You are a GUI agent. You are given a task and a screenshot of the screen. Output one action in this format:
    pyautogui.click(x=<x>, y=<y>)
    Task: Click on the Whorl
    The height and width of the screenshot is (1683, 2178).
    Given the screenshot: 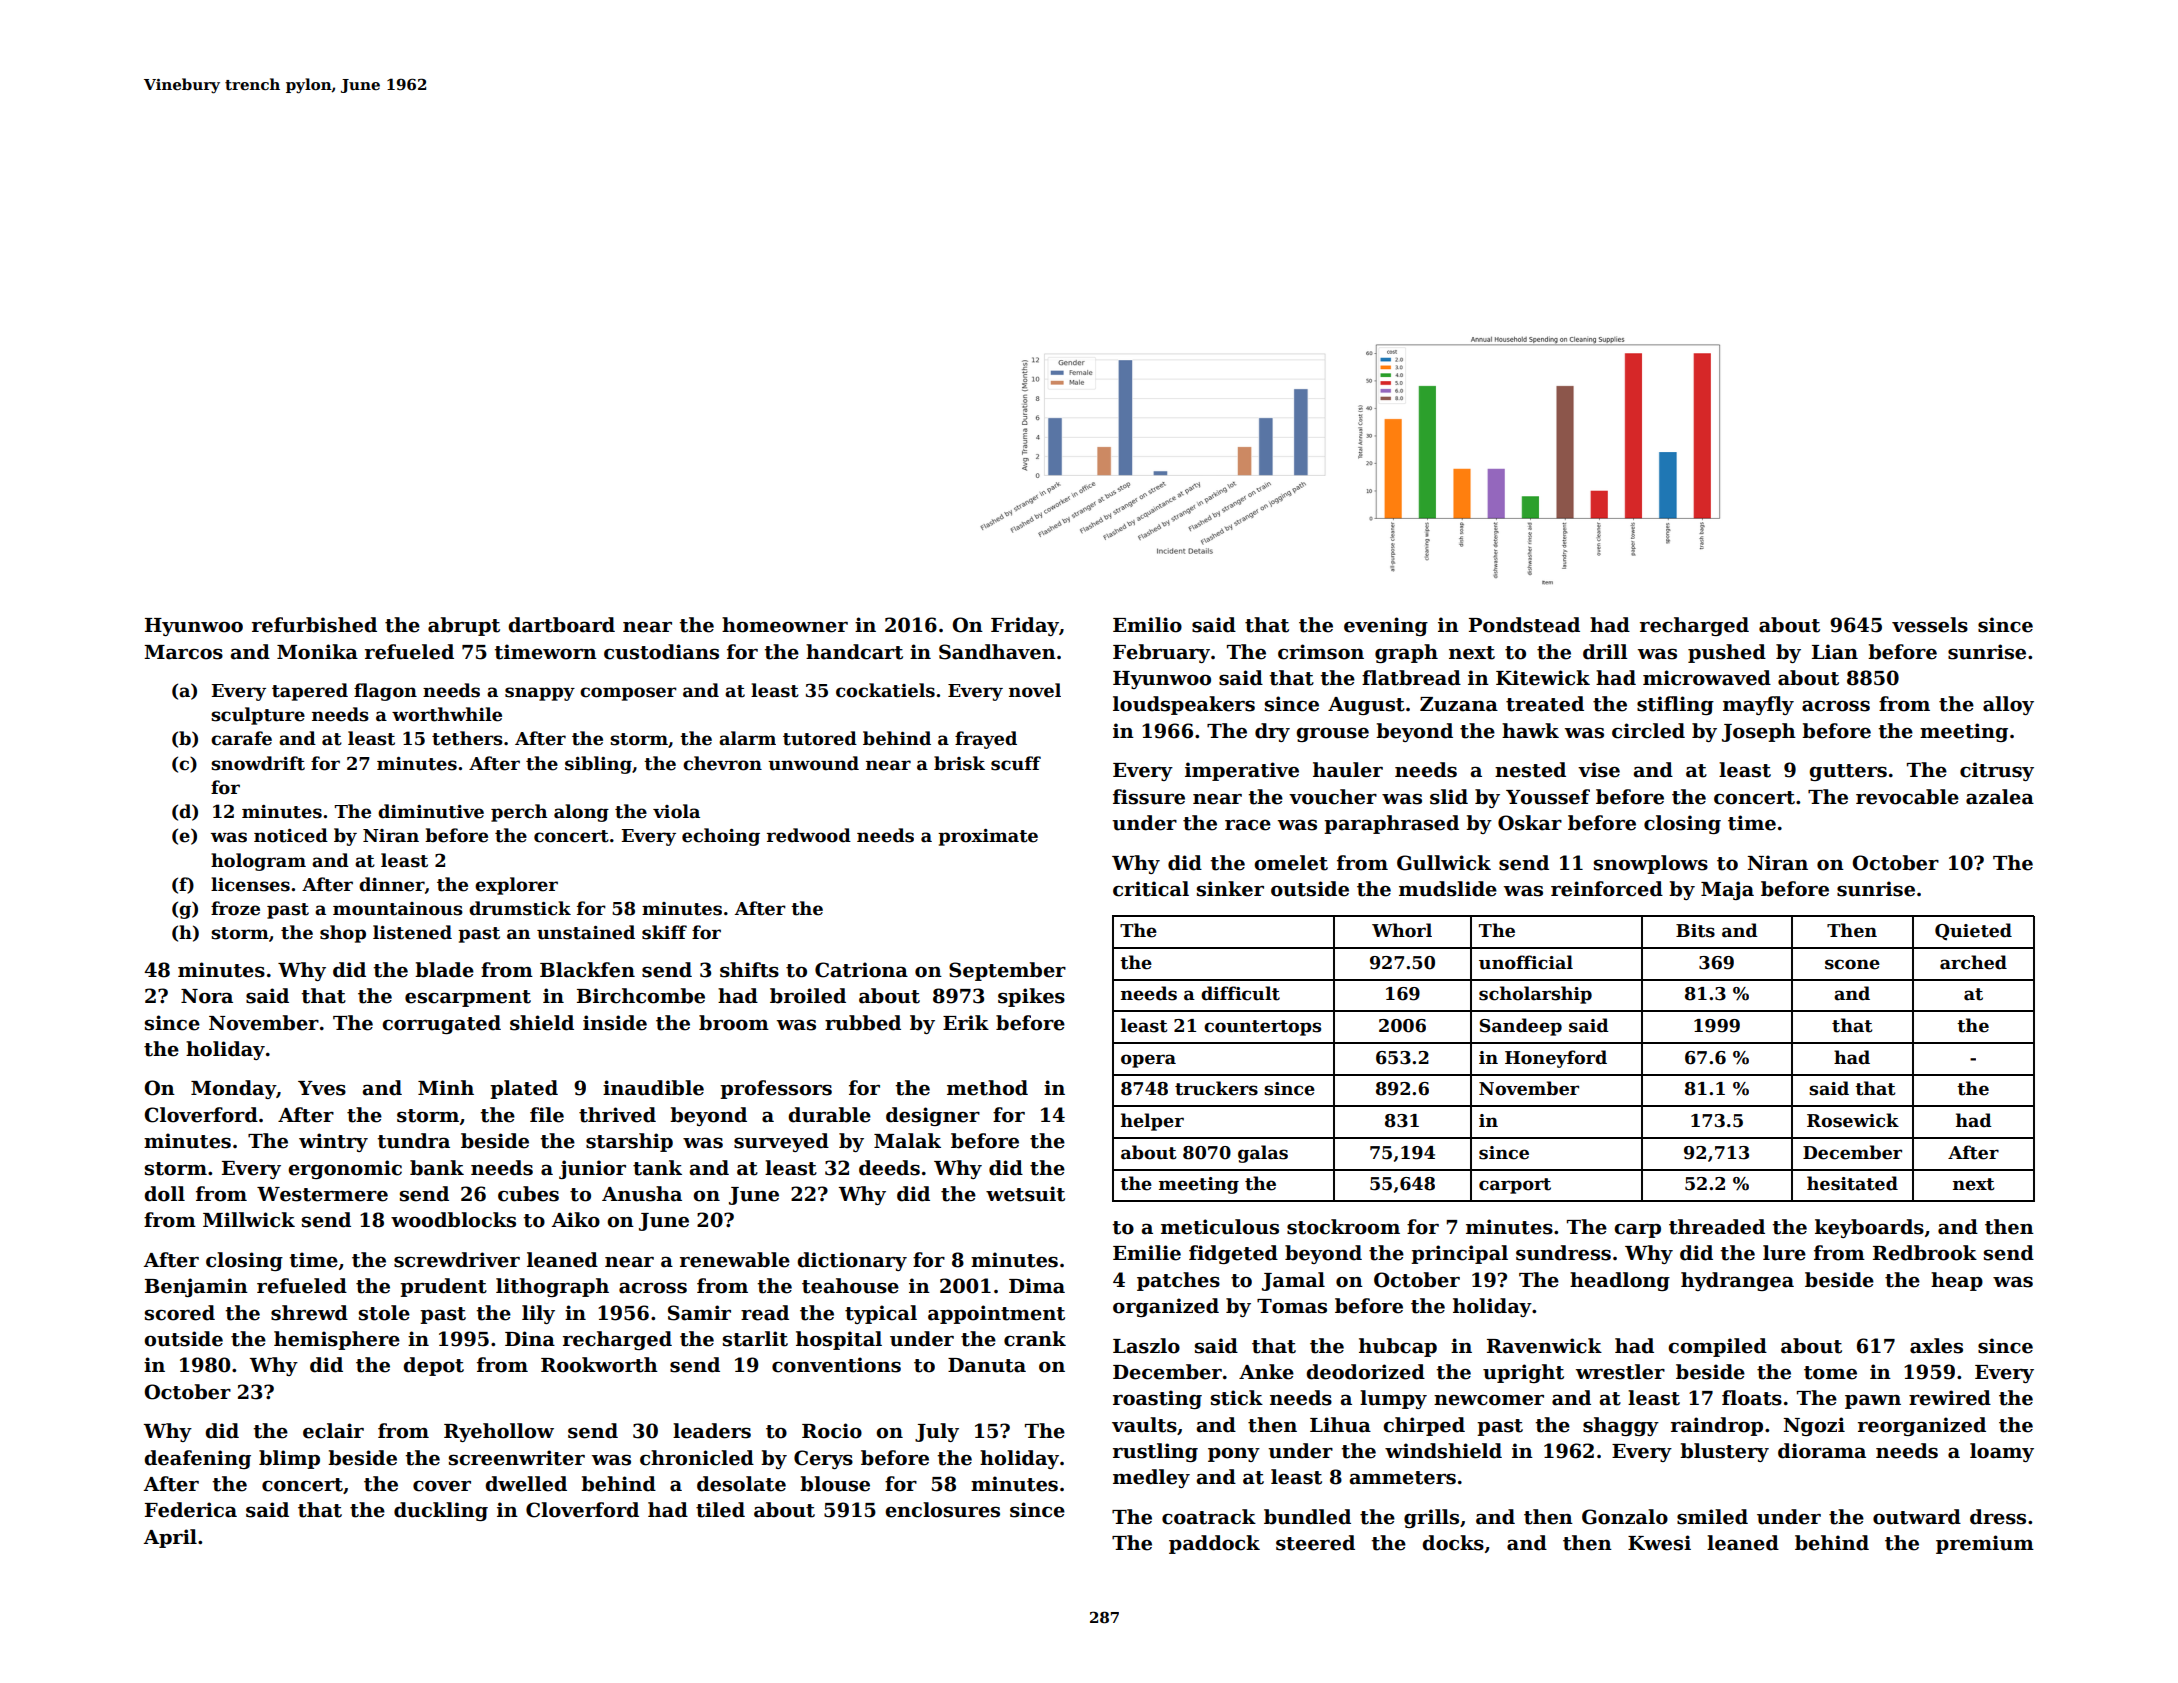 What is the action you would take?
    pyautogui.click(x=1402, y=930)
